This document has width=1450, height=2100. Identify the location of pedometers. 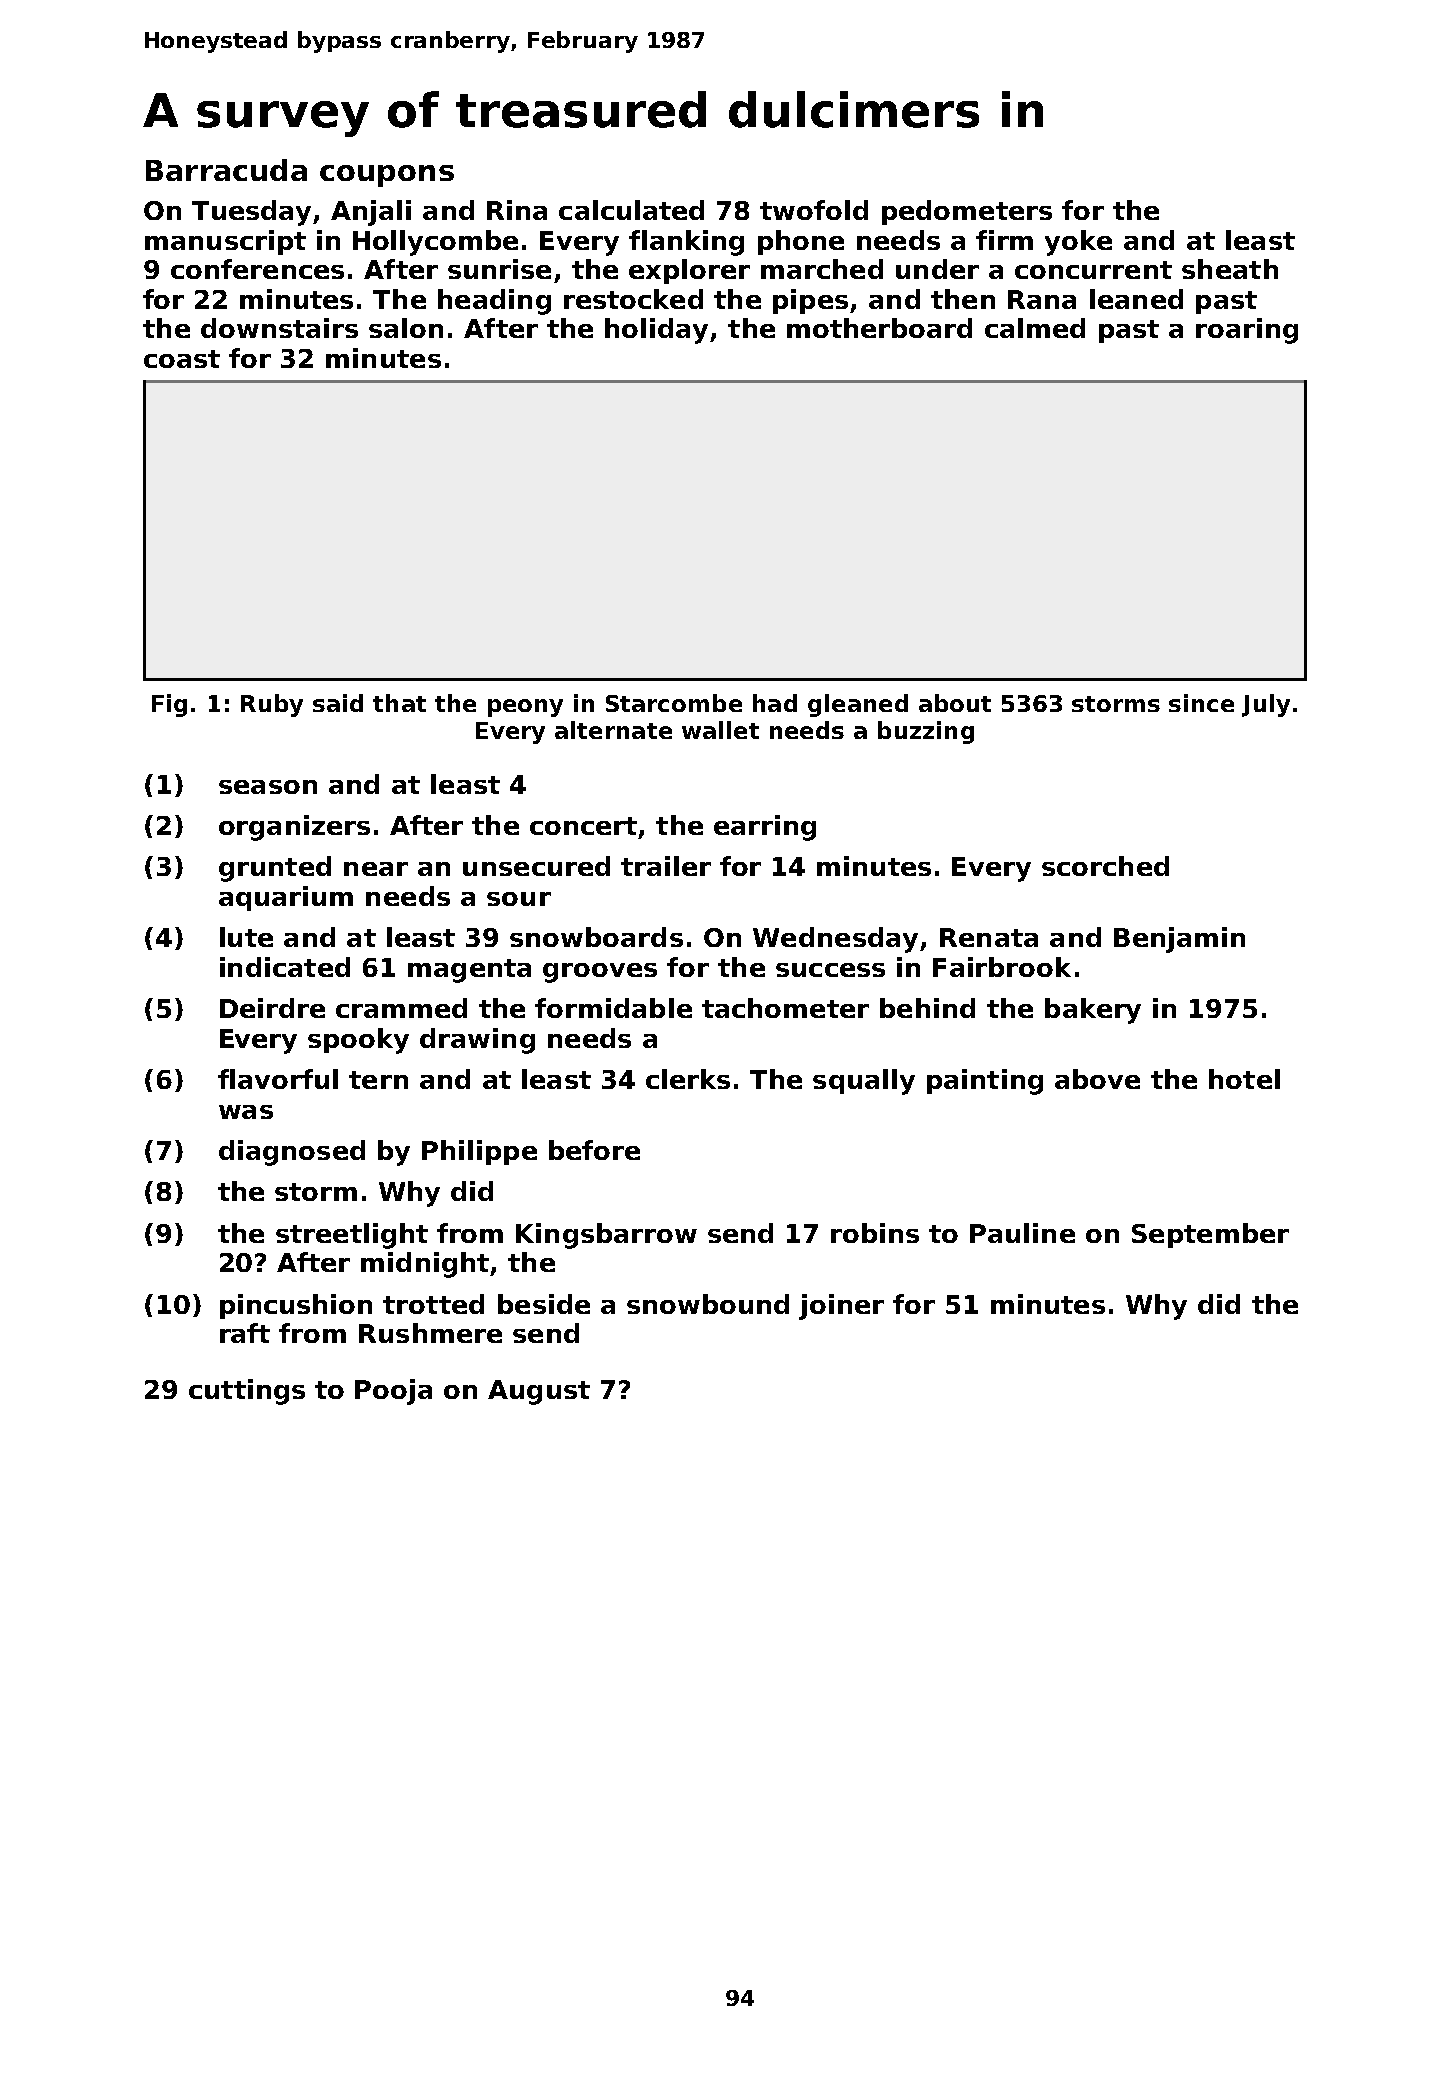
(967, 212).
